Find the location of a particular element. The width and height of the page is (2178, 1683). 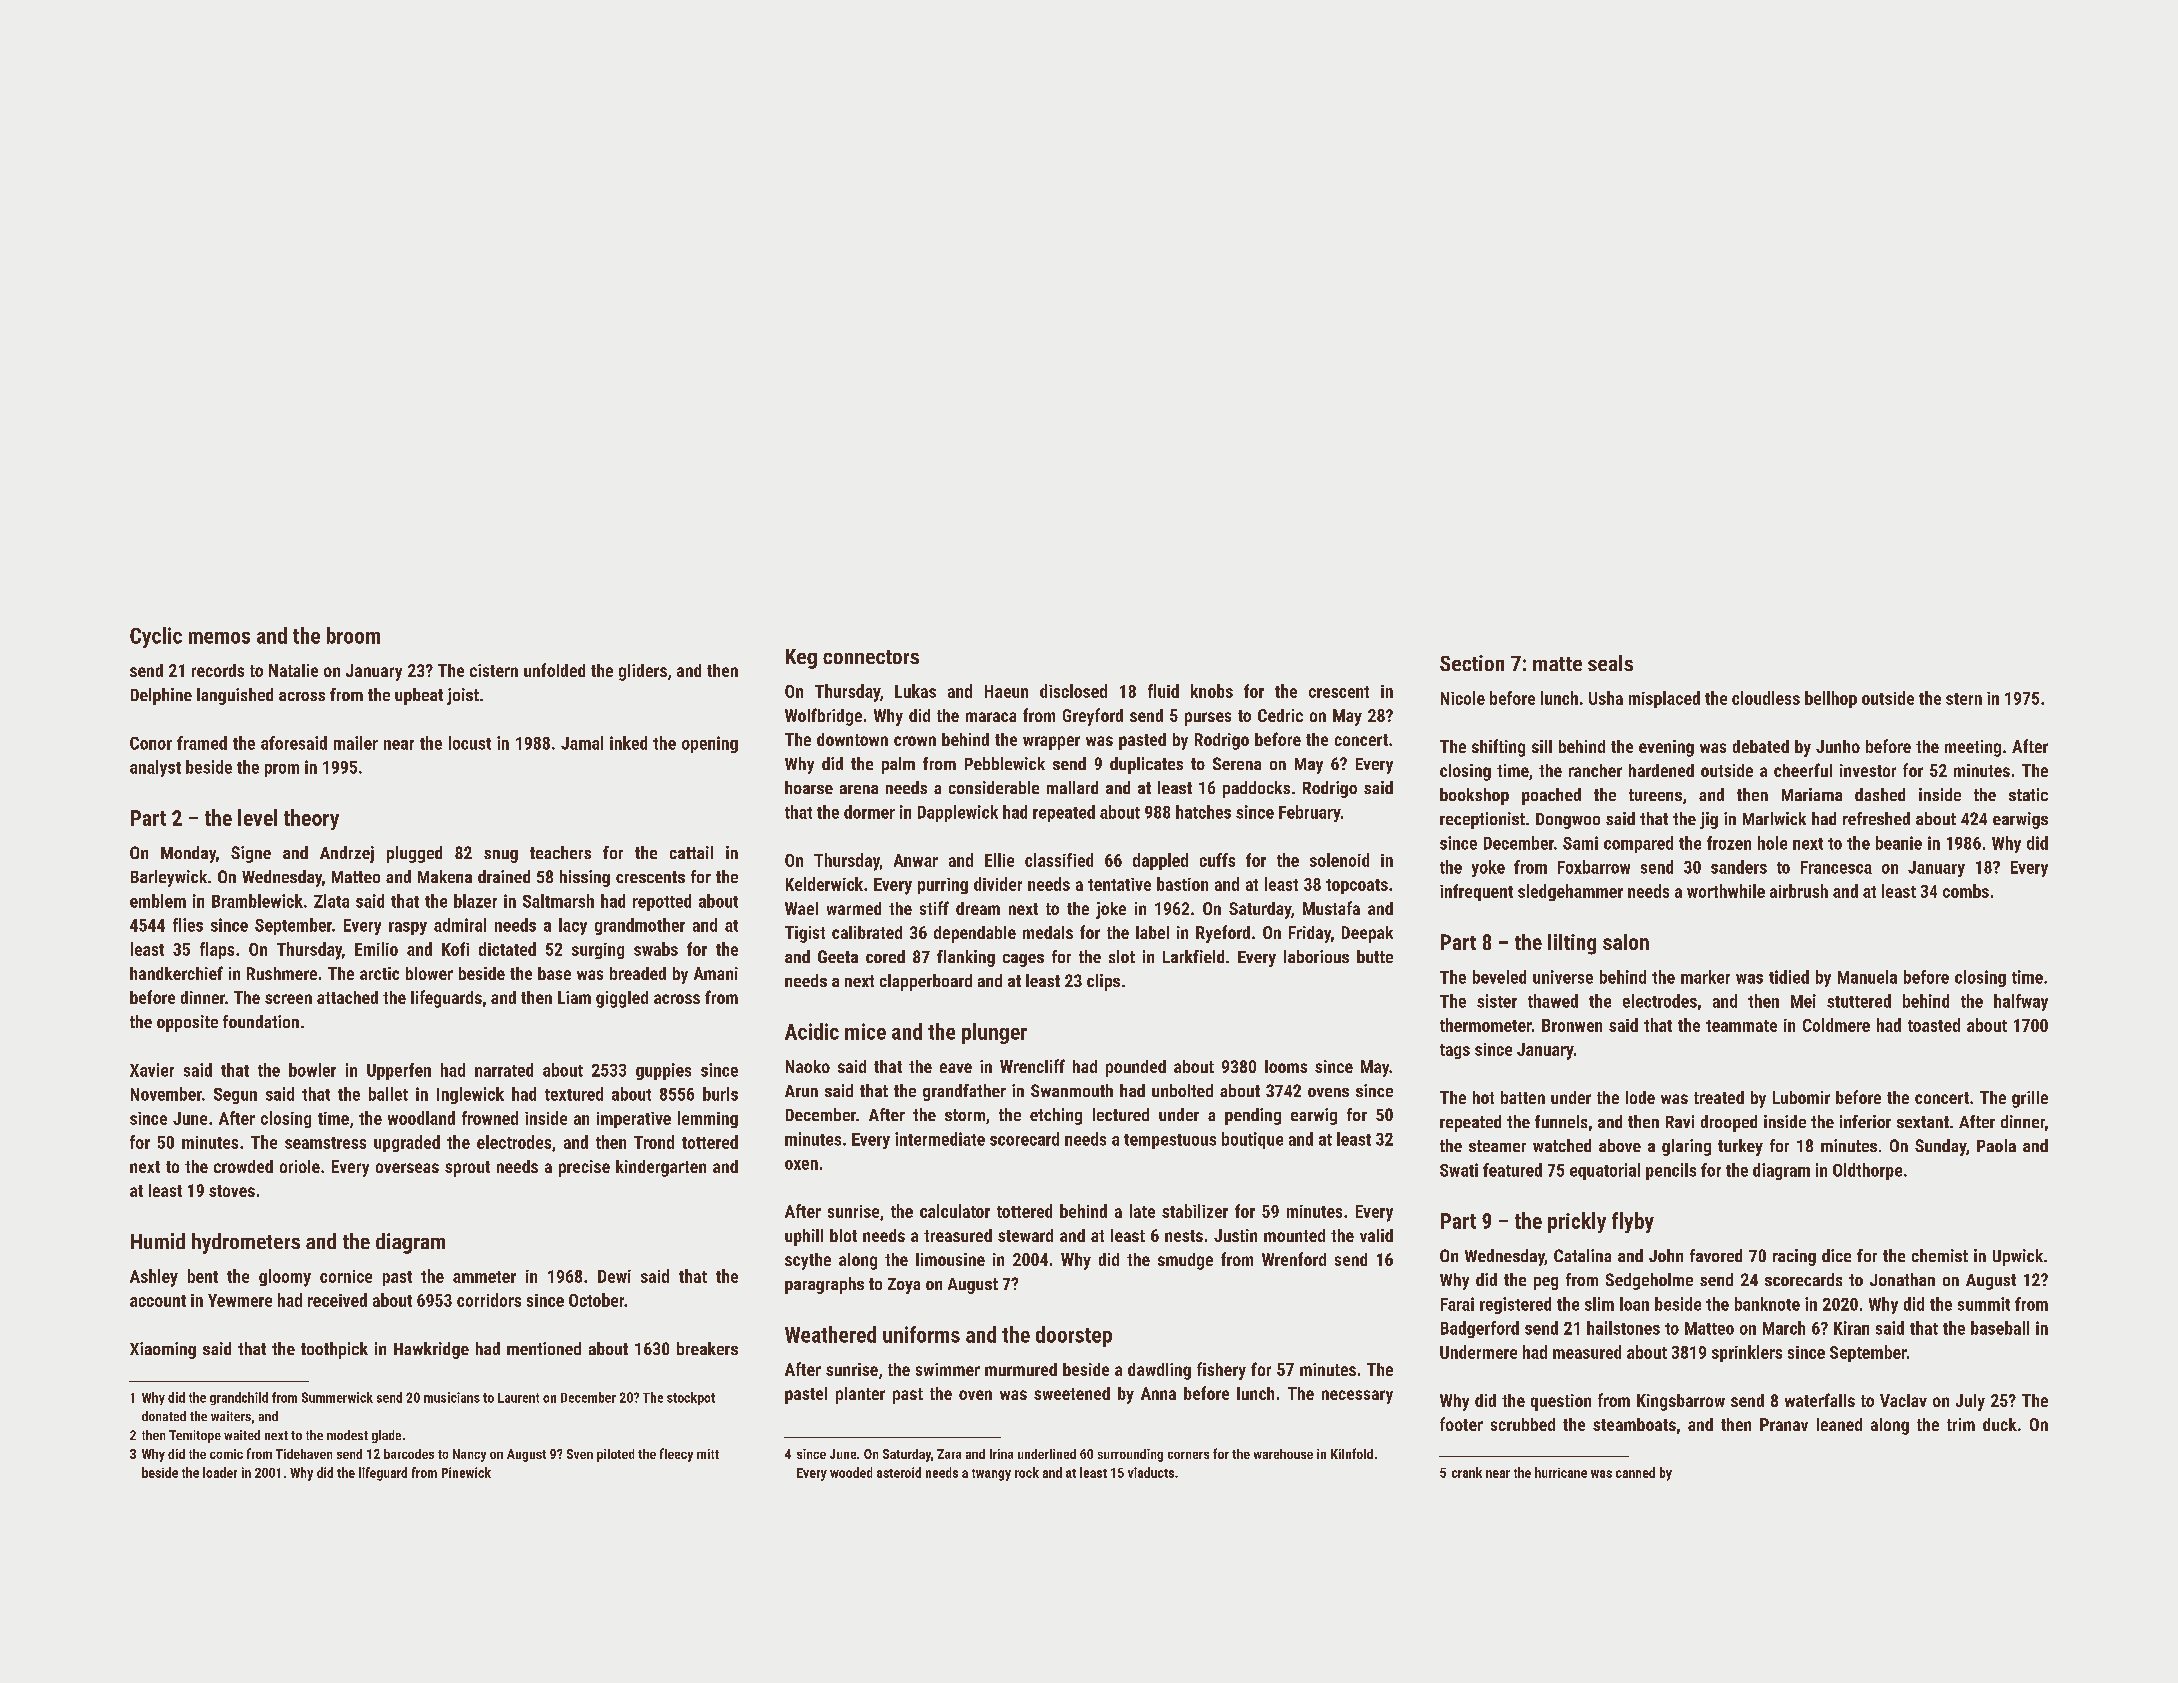

joist is located at coordinates (463, 696).
